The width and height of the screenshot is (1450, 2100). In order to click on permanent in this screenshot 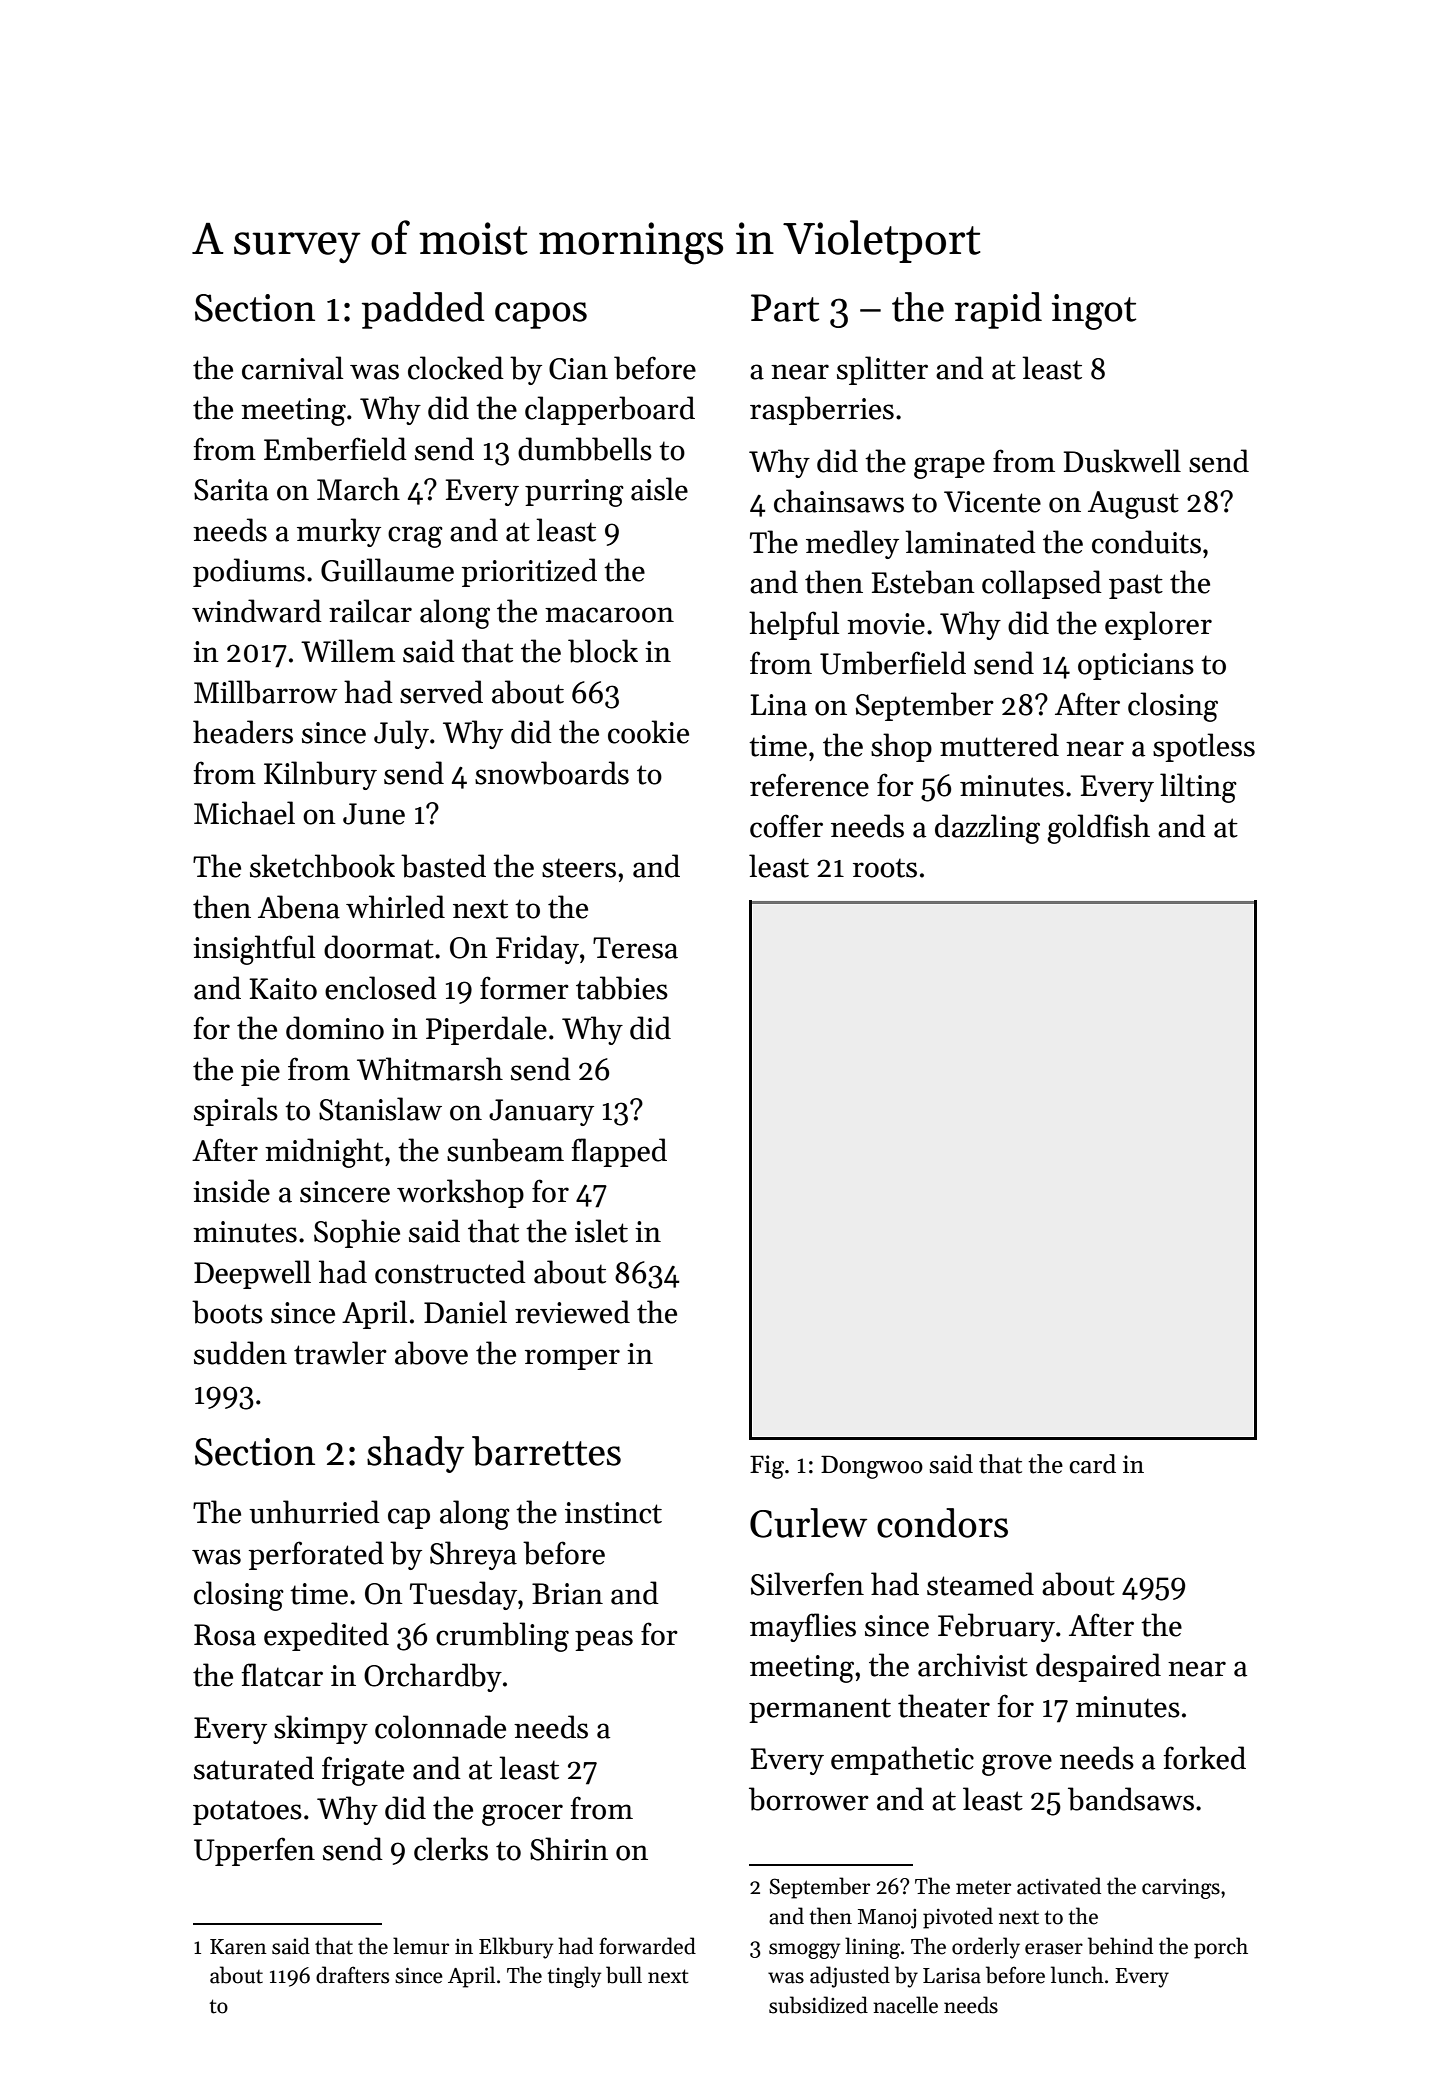, I will do `click(820, 1710)`.
